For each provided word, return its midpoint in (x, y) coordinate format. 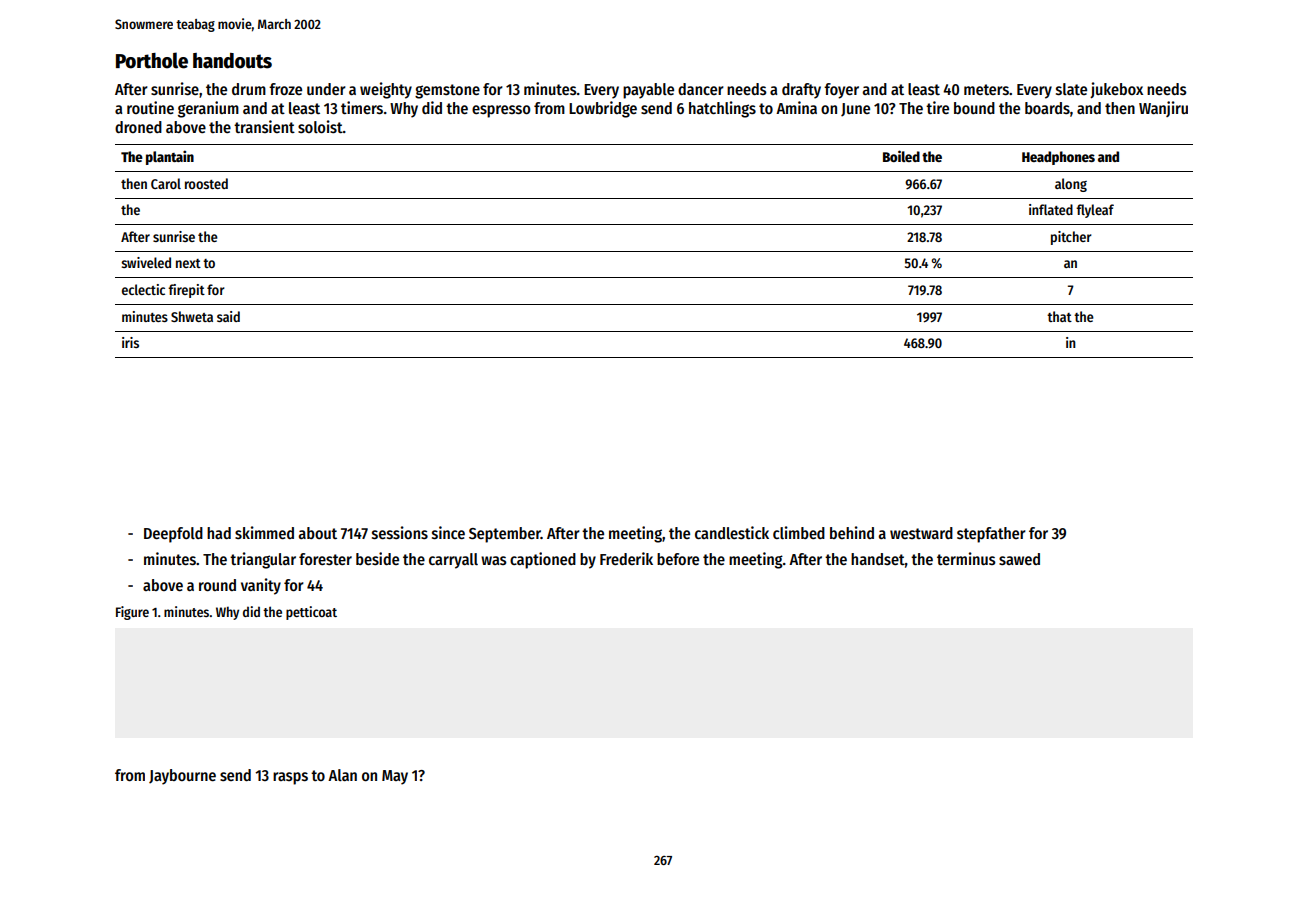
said (228, 316)
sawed (1019, 559)
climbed (799, 532)
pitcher (1071, 238)
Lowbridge (603, 109)
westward (921, 533)
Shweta (192, 316)
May (395, 777)
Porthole (152, 60)
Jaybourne (182, 777)
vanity (261, 586)
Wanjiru (1163, 109)
